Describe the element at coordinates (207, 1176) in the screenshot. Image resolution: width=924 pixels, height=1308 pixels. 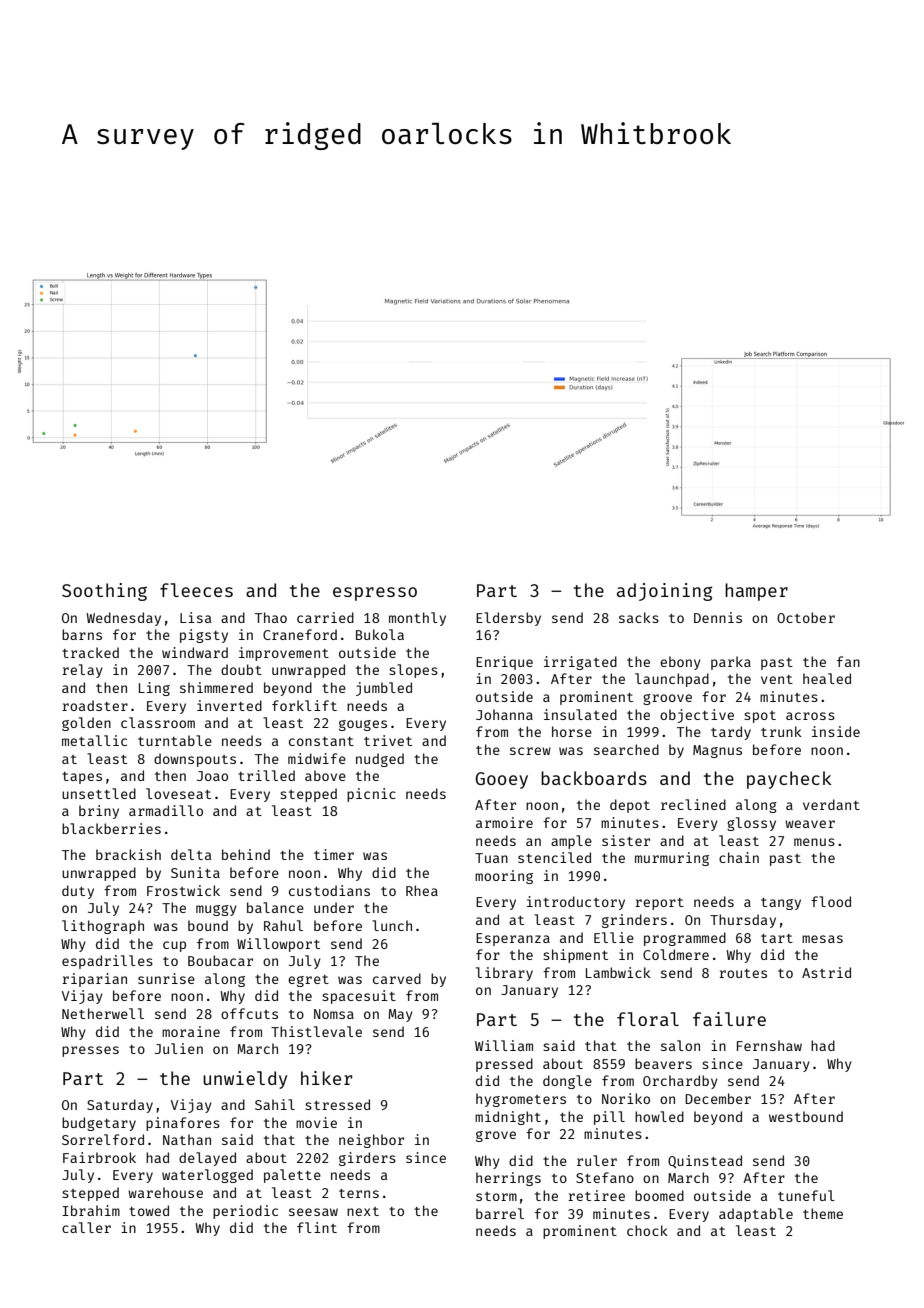
I see `waterlogged` at that location.
